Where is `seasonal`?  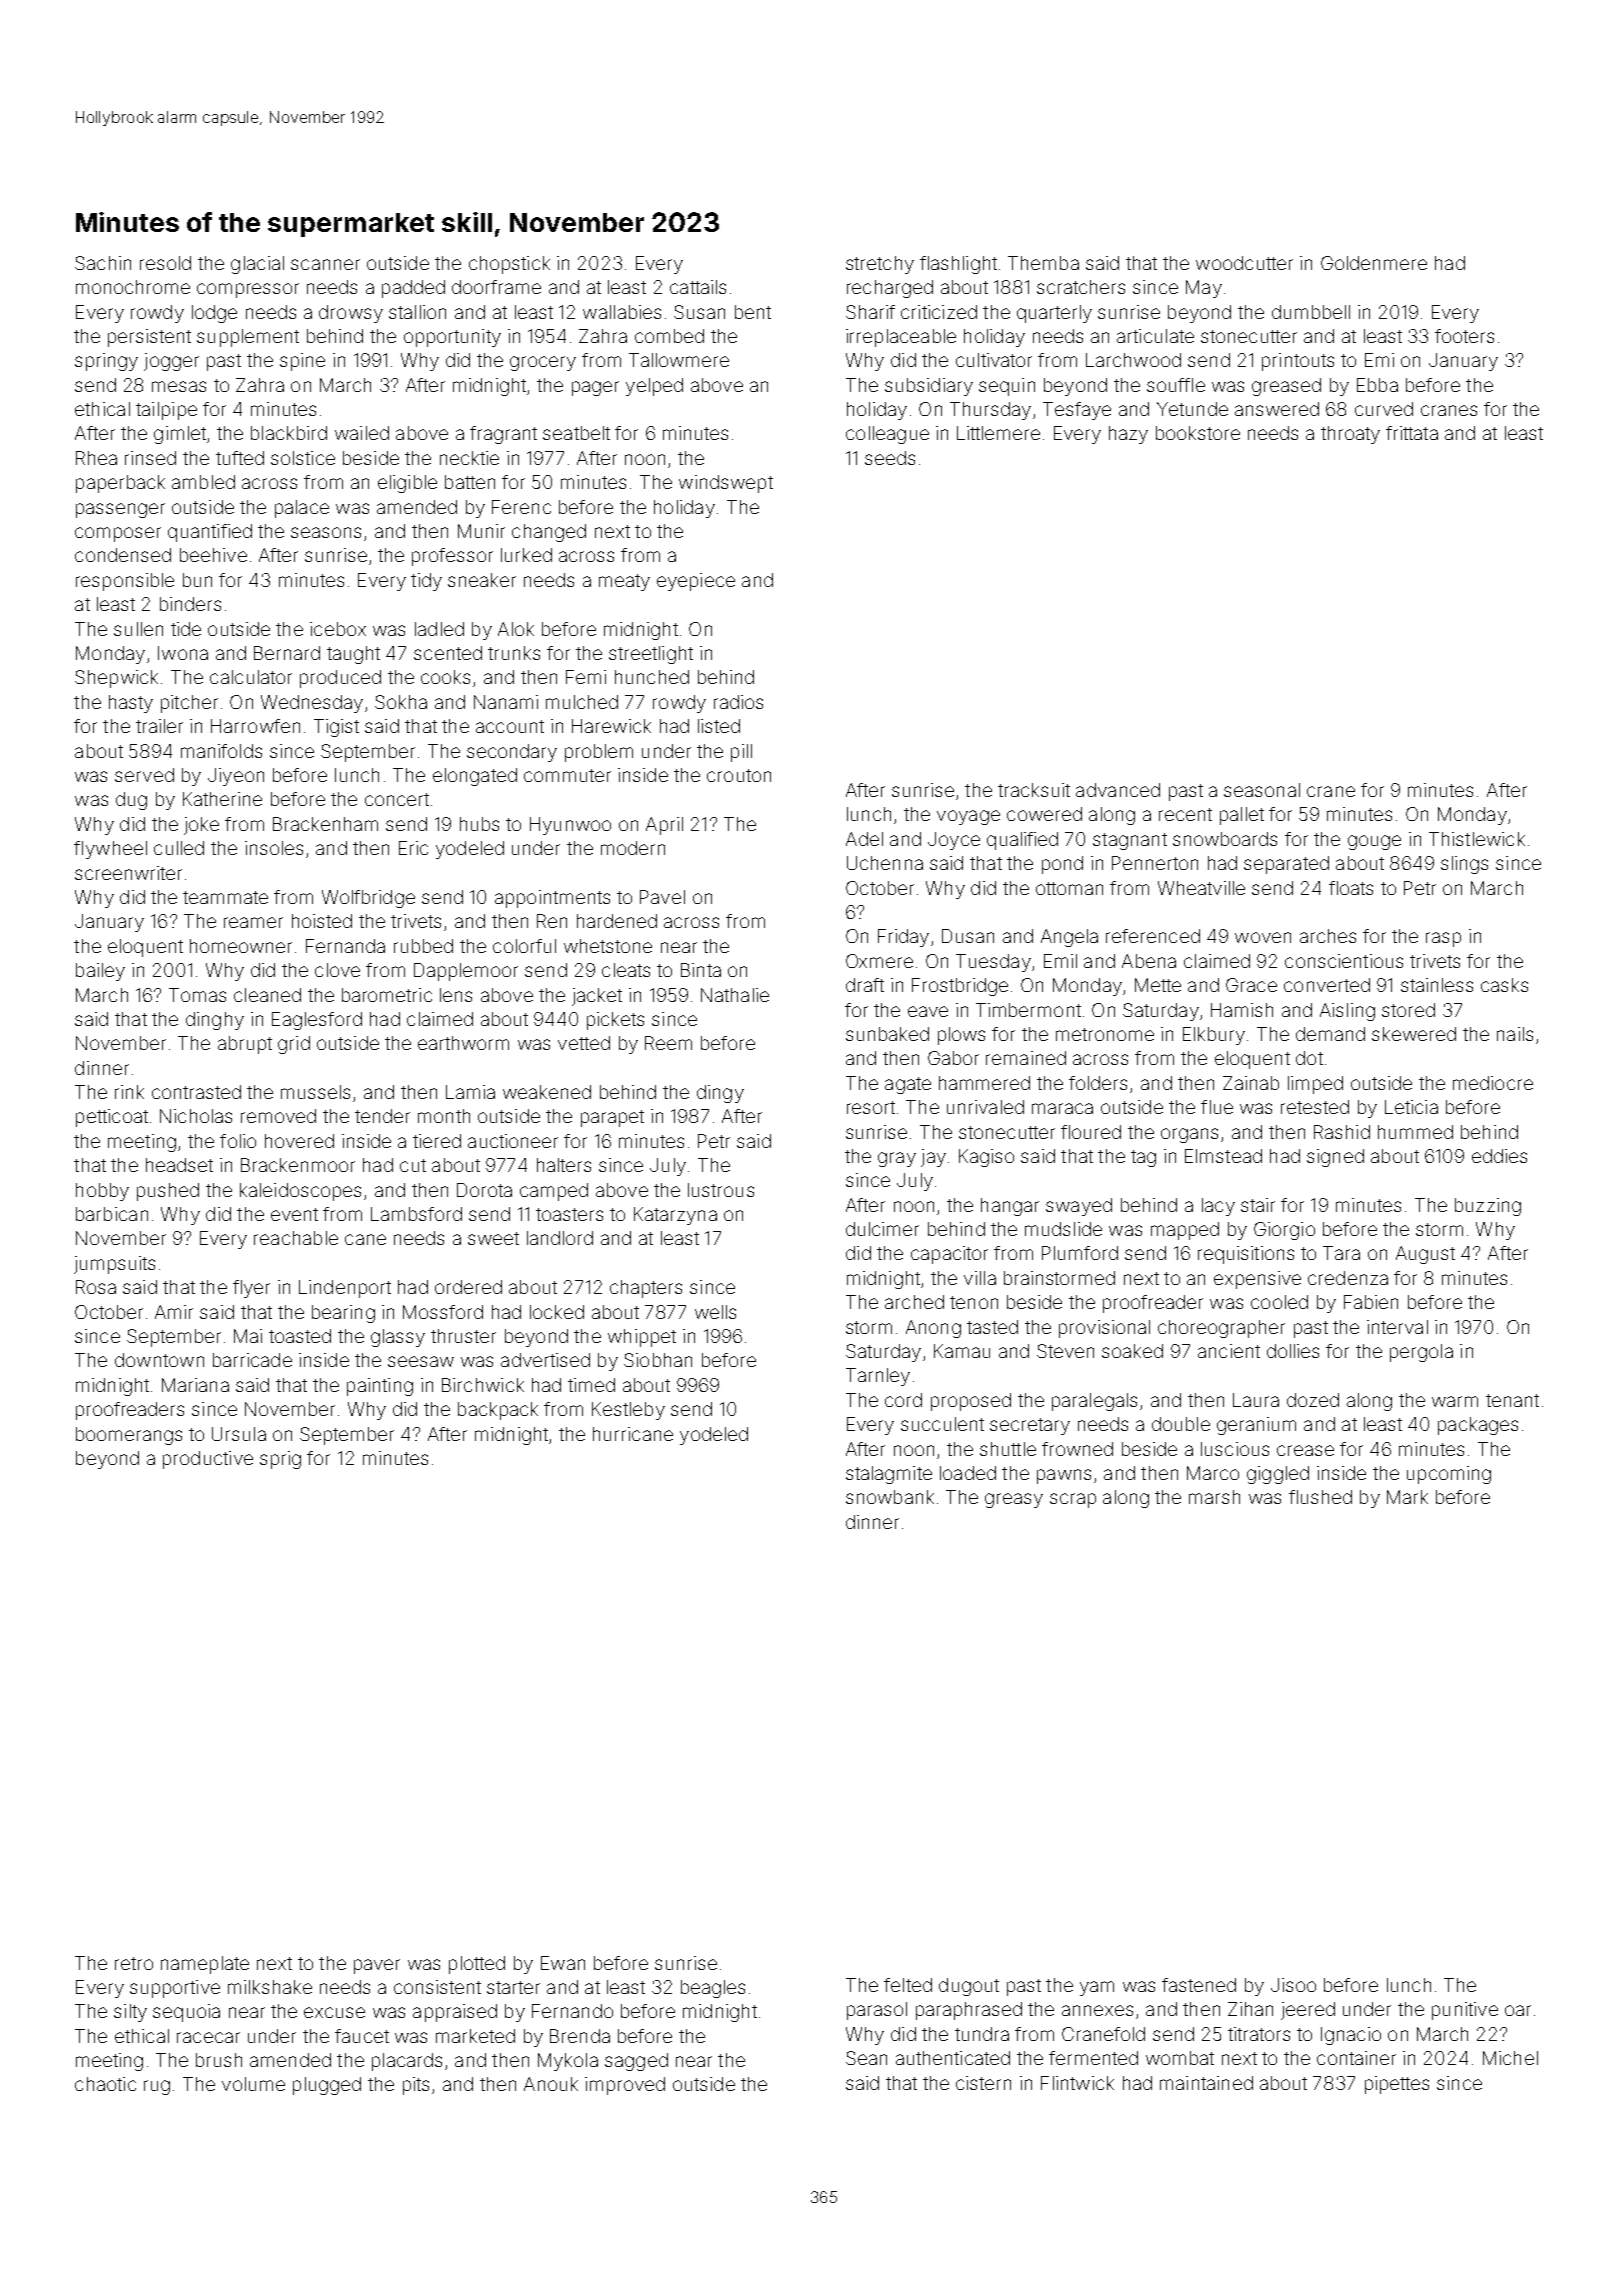
seasonal is located at coordinates (1262, 790).
